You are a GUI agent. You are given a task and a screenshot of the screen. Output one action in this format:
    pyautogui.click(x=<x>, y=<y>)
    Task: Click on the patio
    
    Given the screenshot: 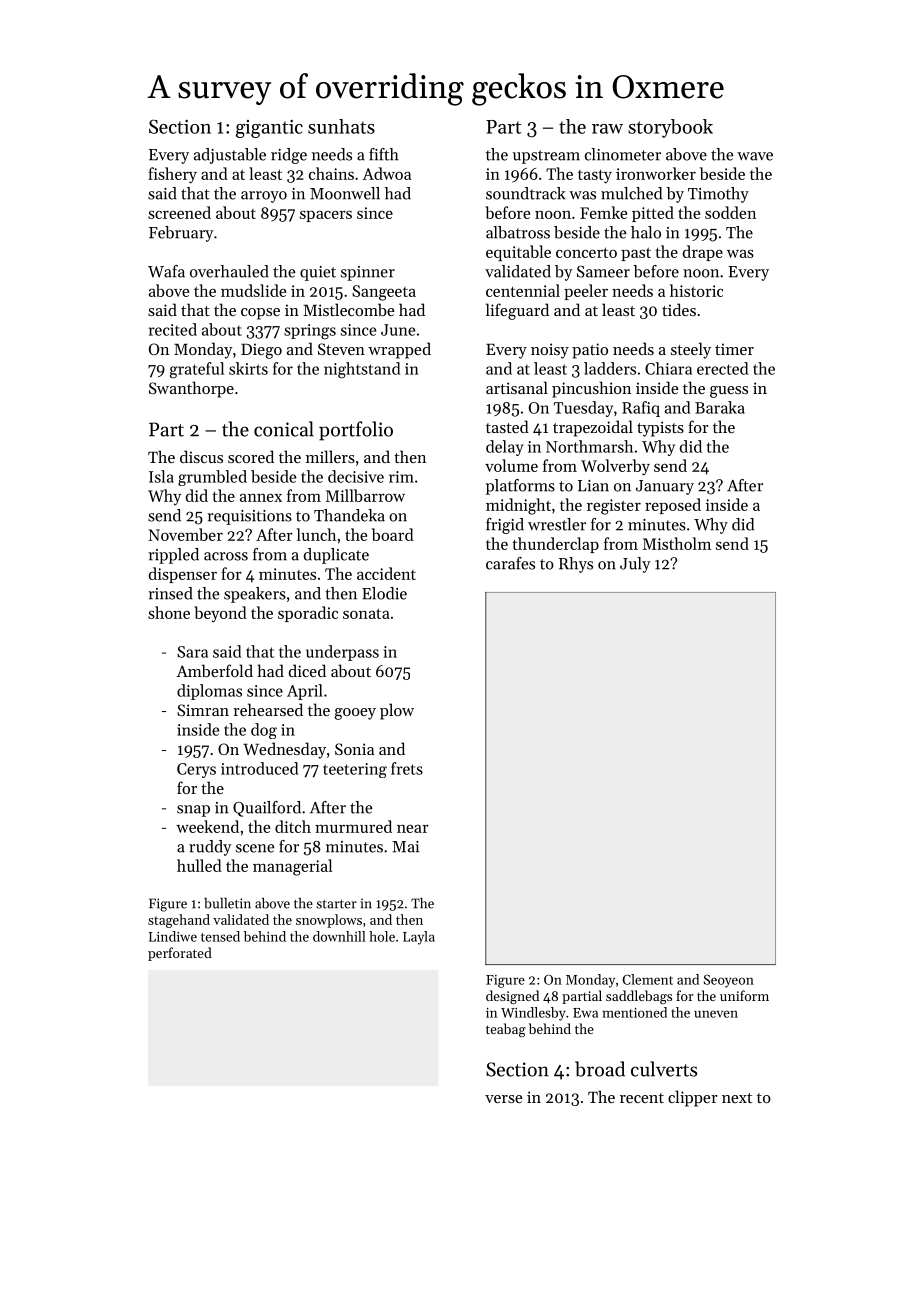 What is the action you would take?
    pyautogui.click(x=590, y=351)
